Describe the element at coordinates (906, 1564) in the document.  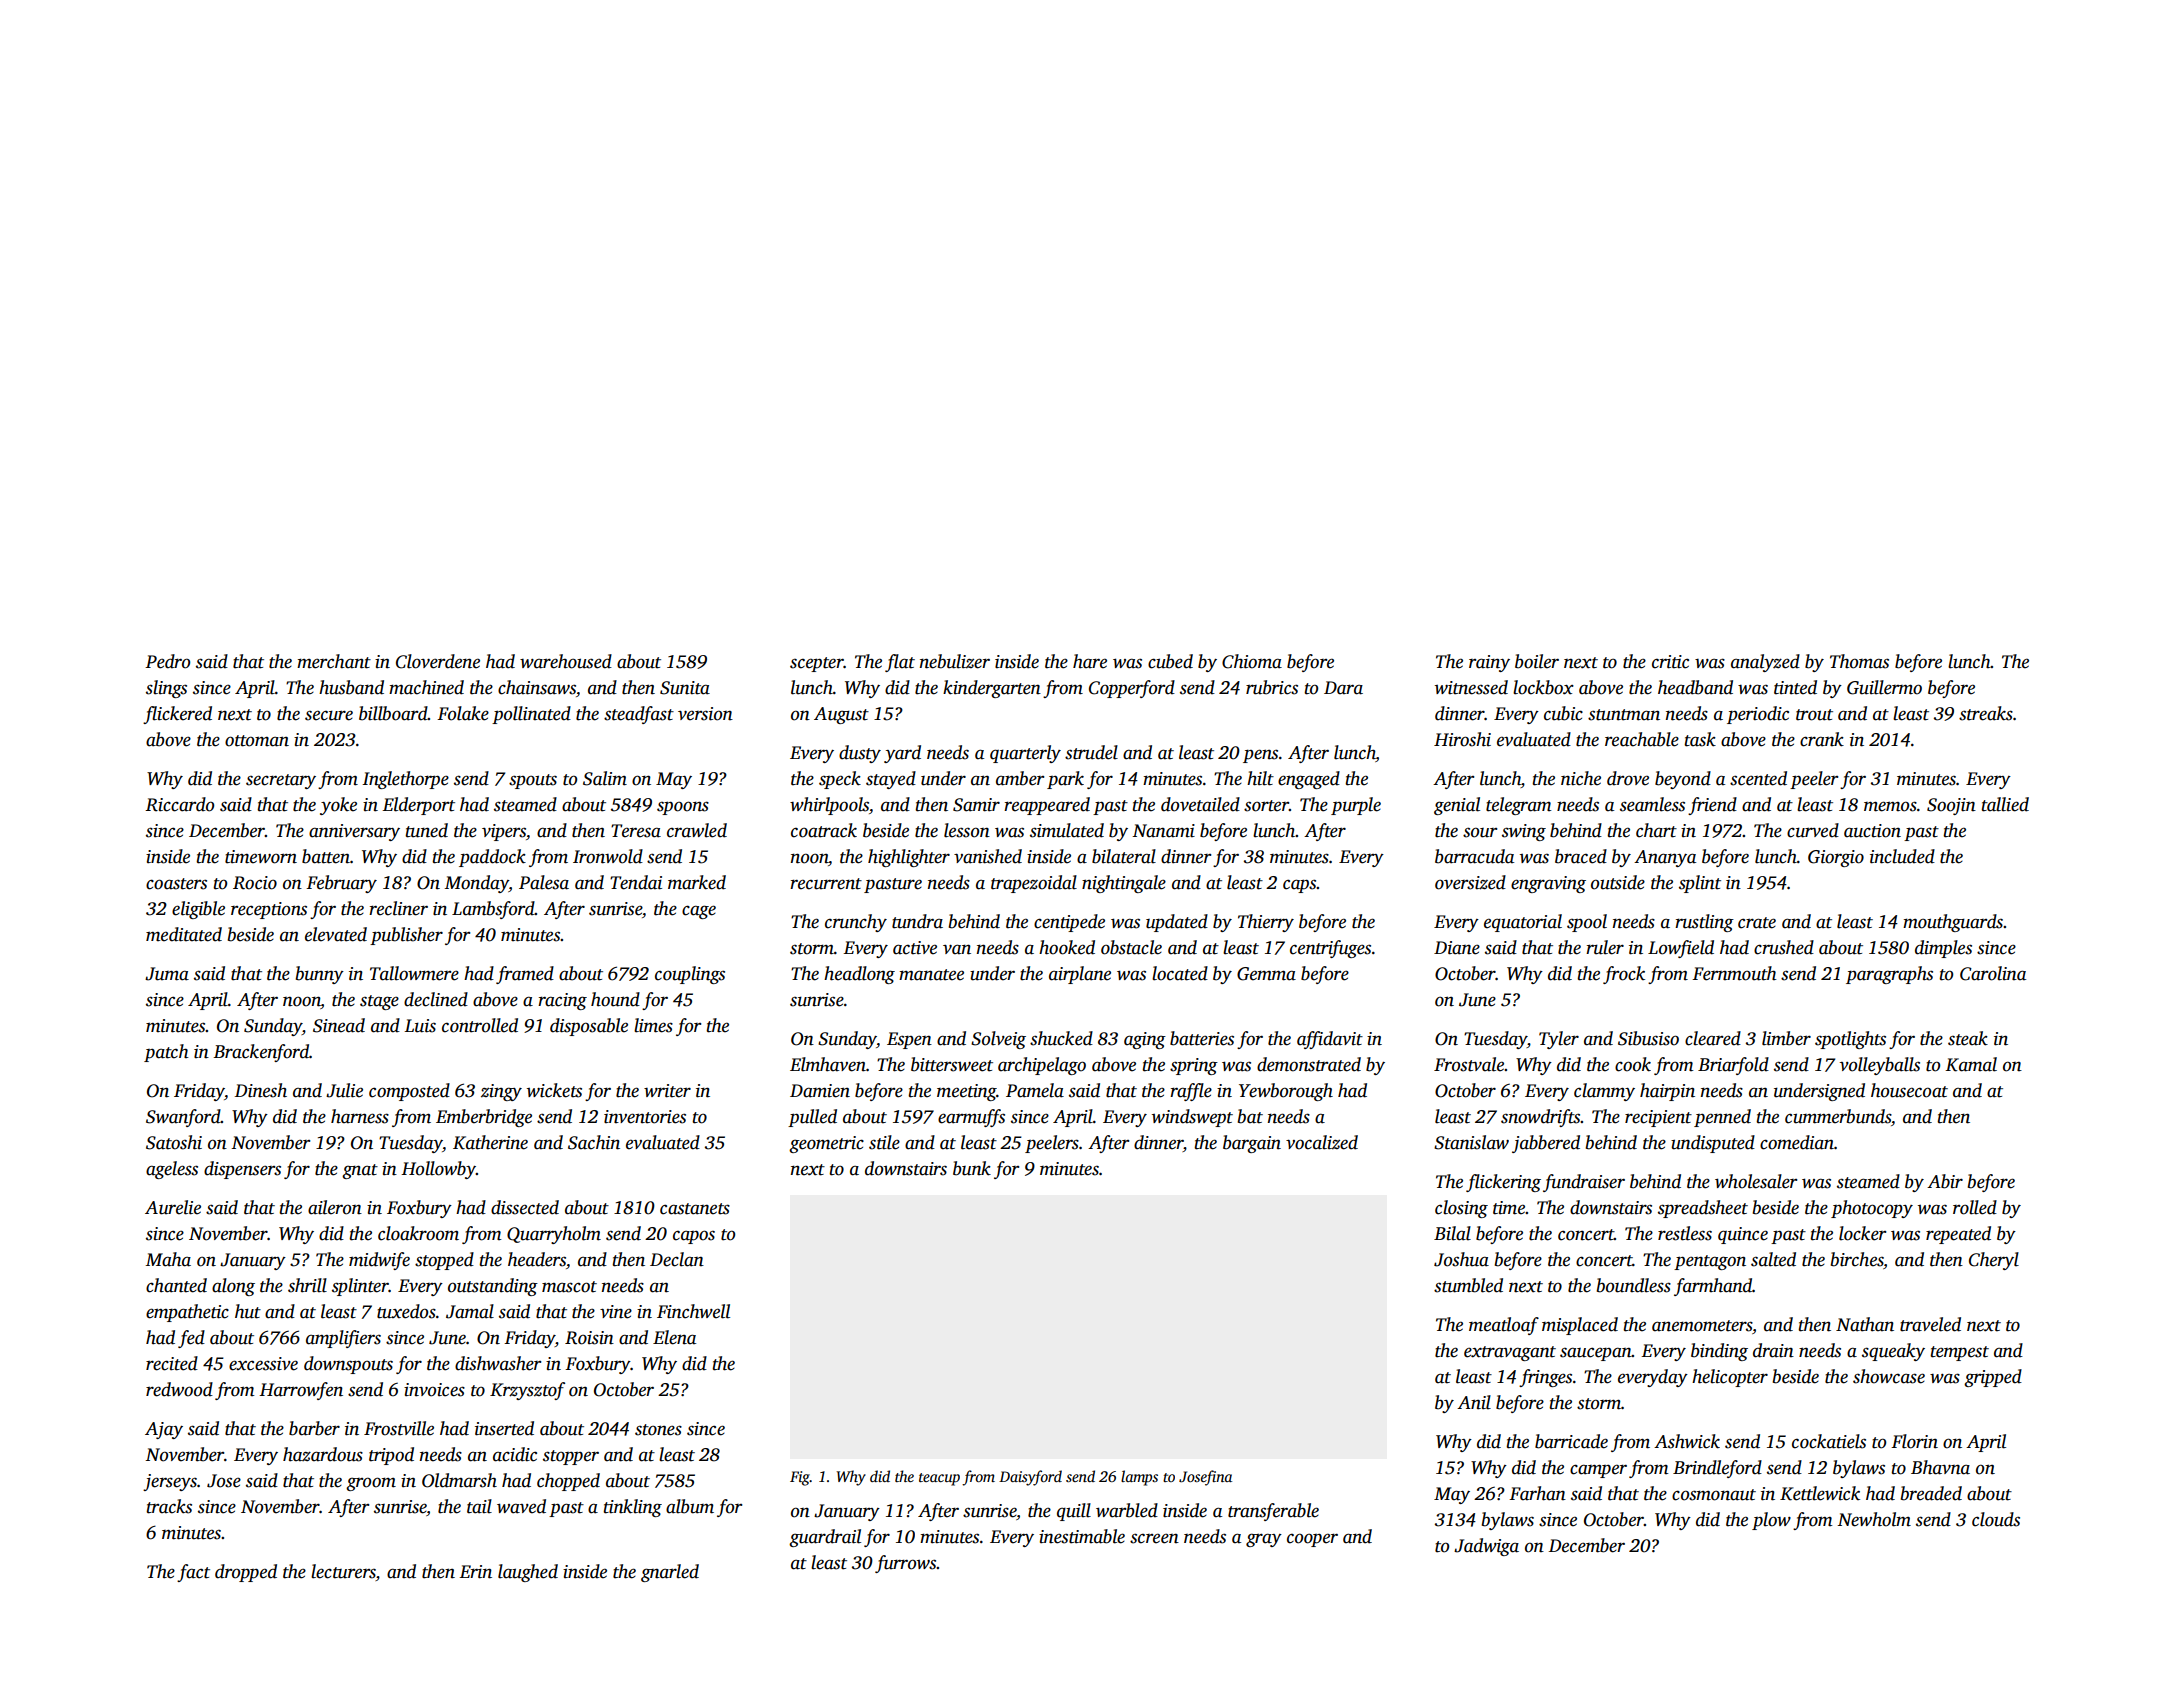
I see `furrows` at that location.
